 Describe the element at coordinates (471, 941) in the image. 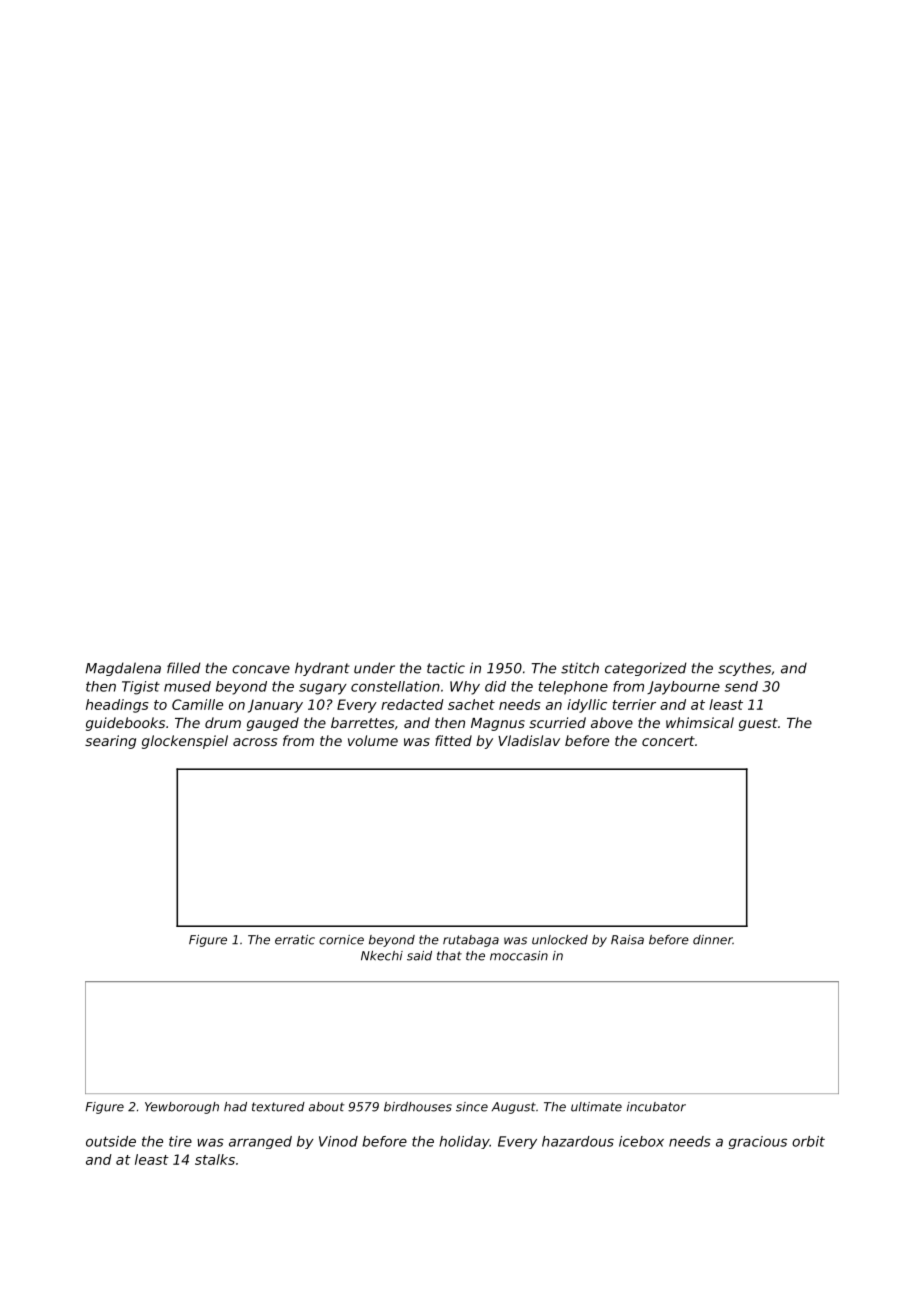

I see `rutabaga` at that location.
